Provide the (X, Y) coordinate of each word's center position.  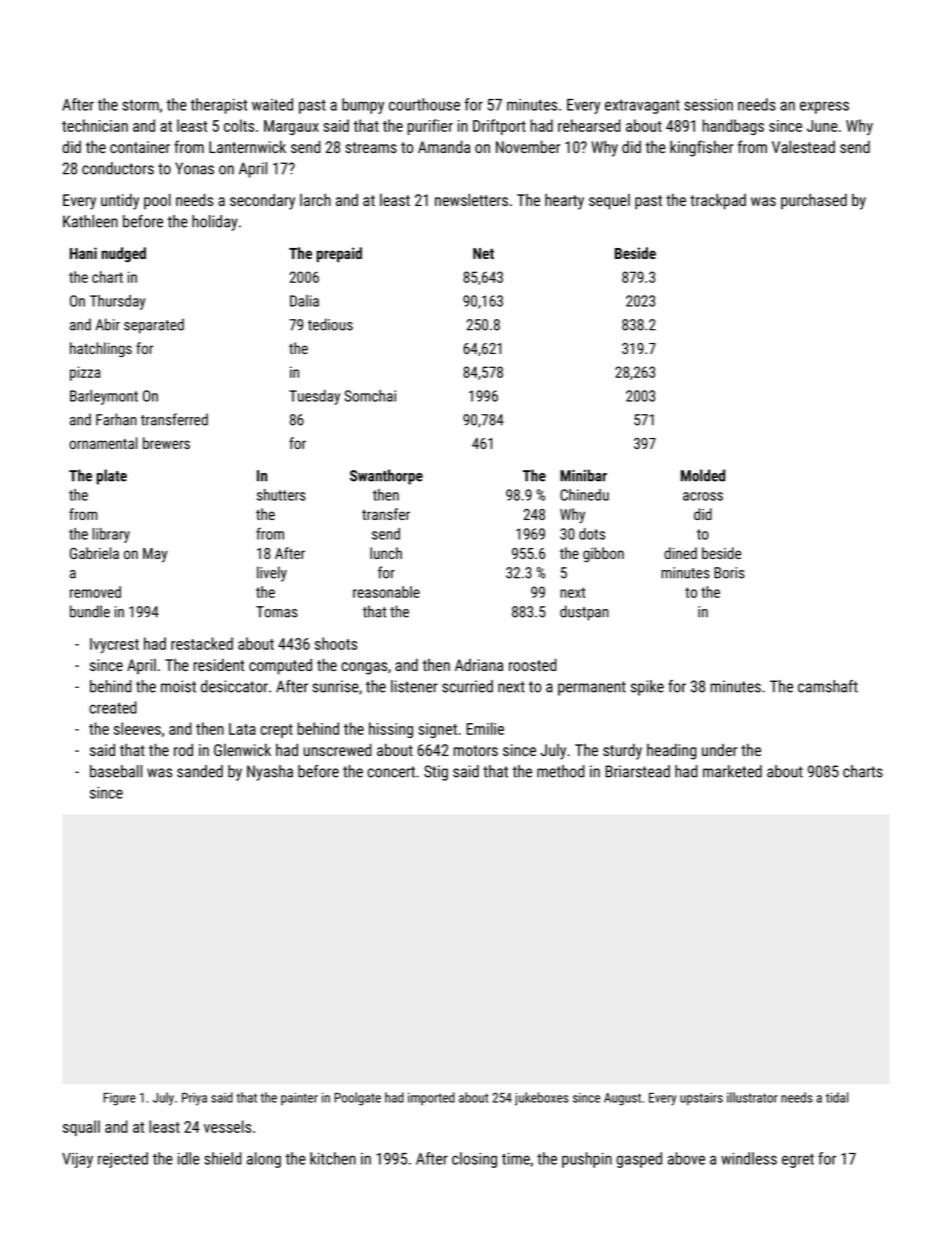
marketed (732, 771)
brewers (166, 443)
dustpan (584, 613)
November (528, 146)
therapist (218, 106)
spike (647, 688)
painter (299, 1099)
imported (431, 1098)
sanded (200, 771)
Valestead (803, 146)
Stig (436, 773)
